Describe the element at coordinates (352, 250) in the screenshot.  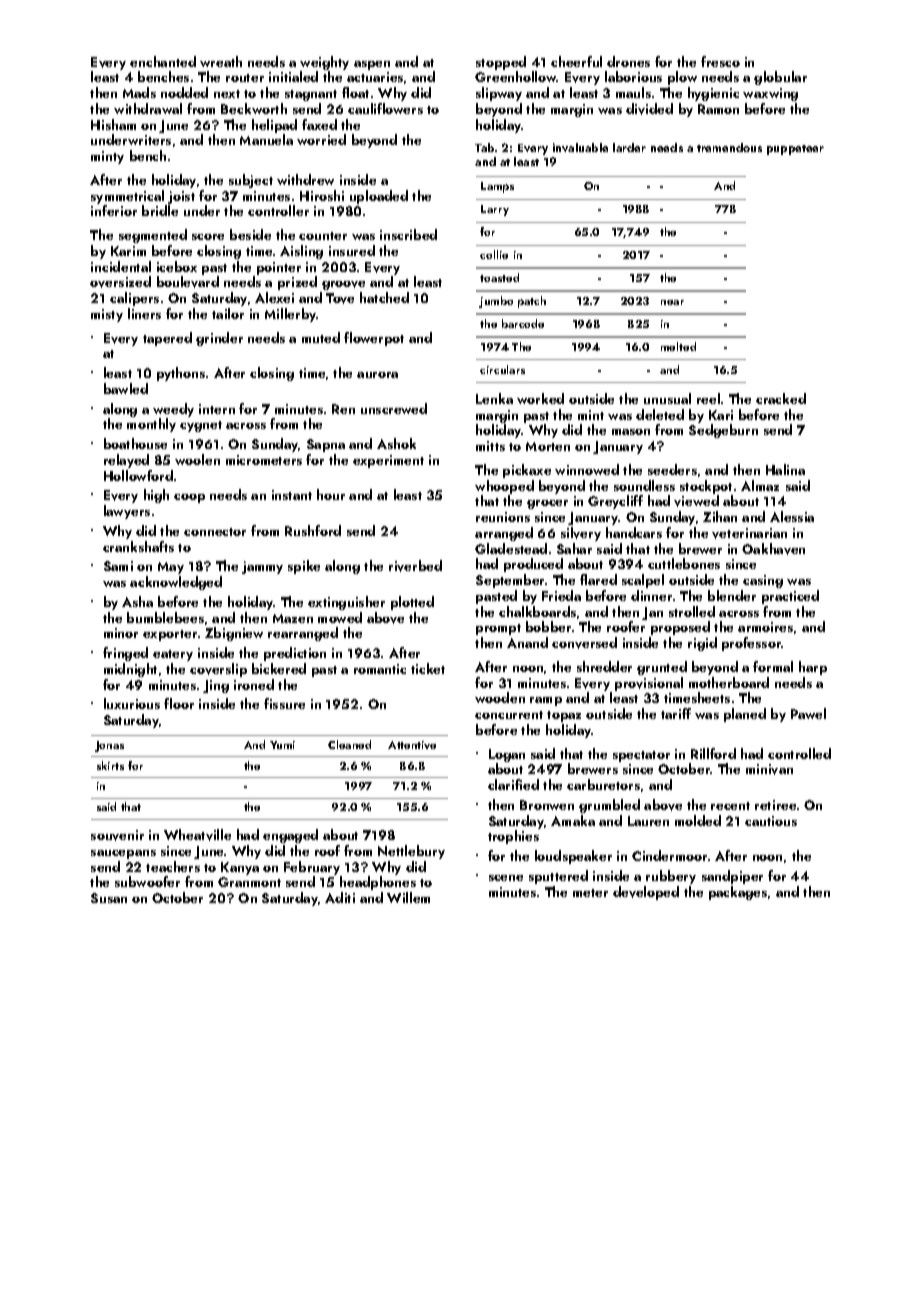
I see `insured` at that location.
